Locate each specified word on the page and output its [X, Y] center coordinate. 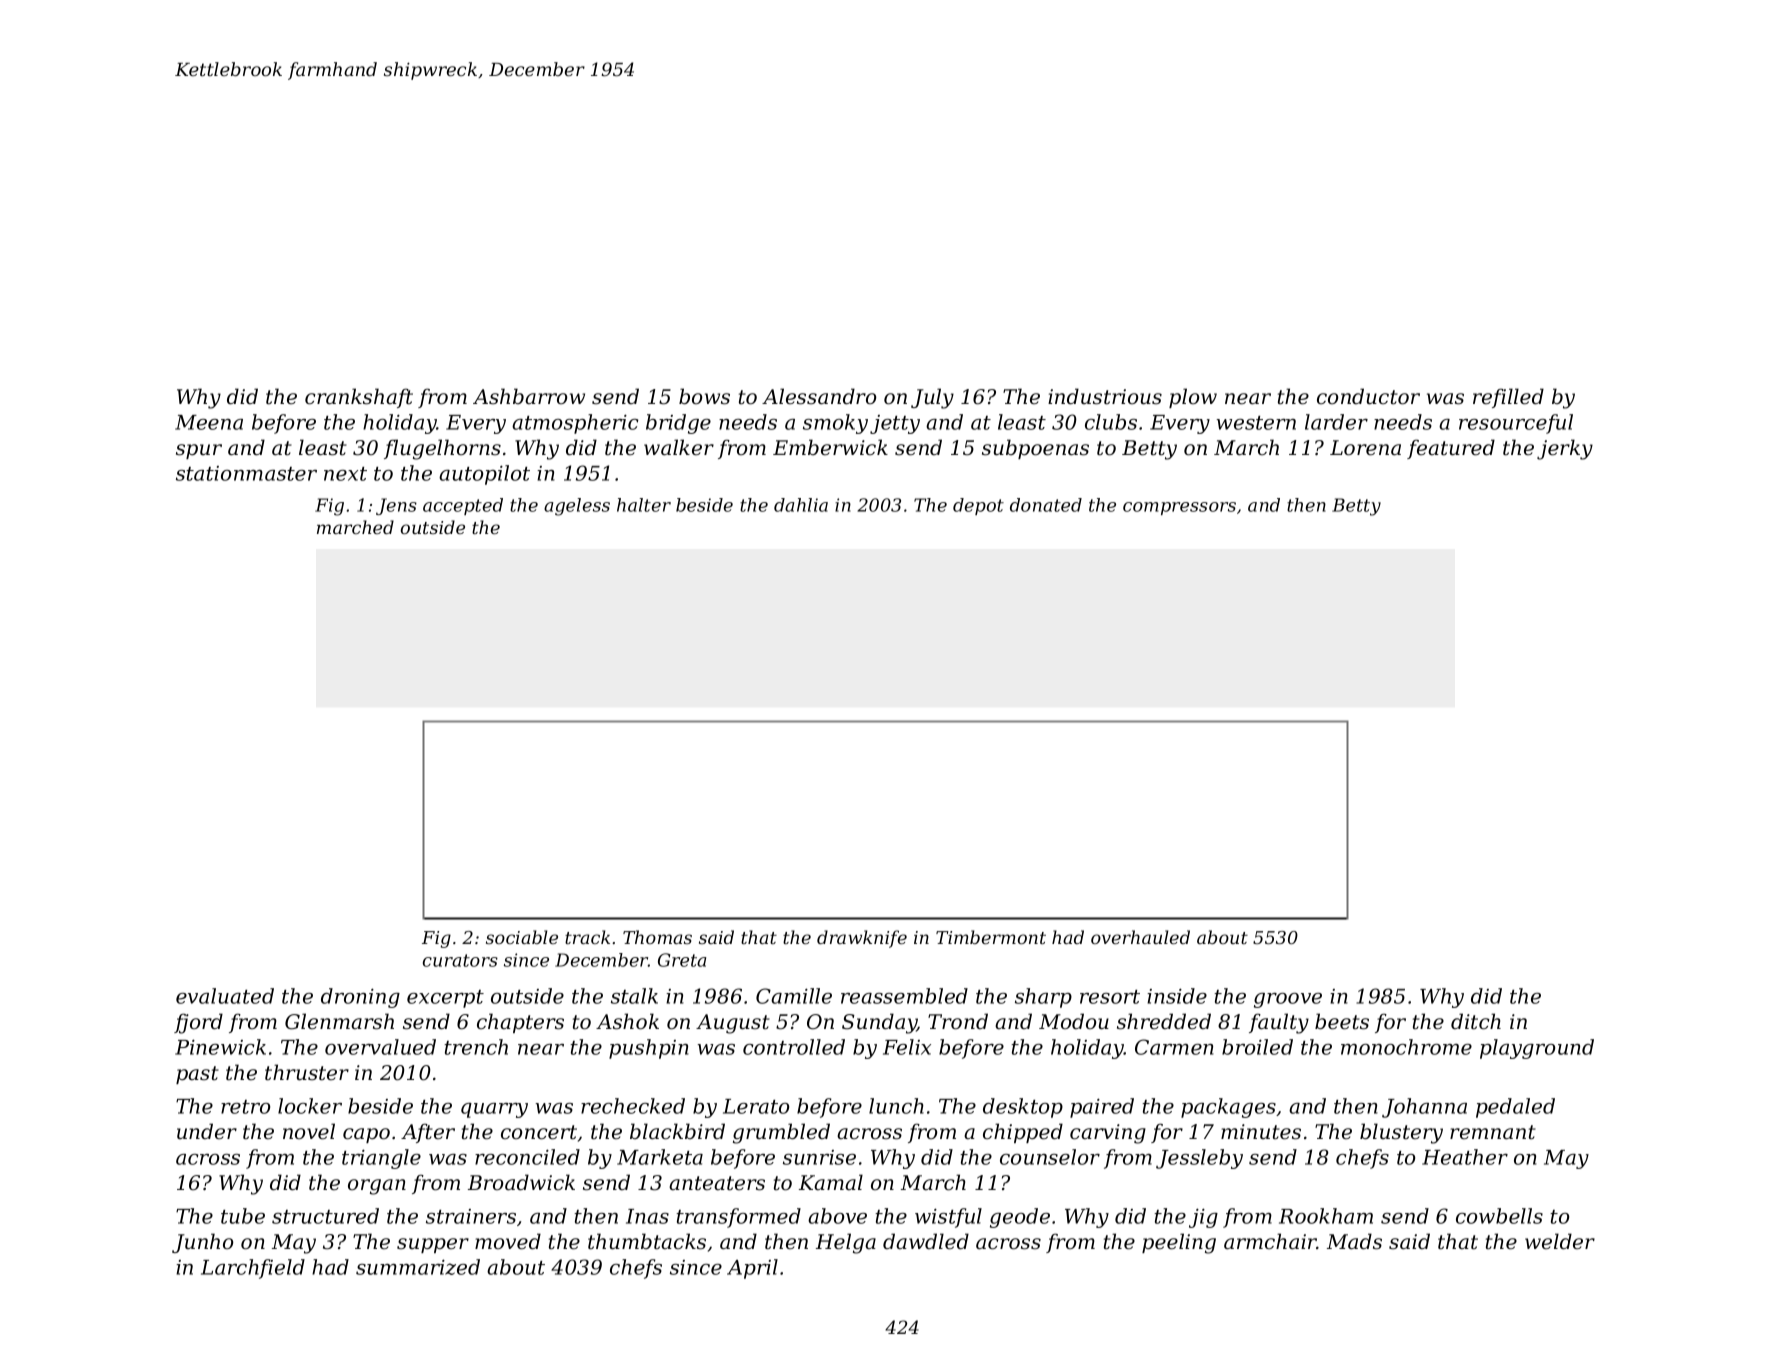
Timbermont [991, 937]
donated [1046, 505]
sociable [522, 937]
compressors [1179, 508]
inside [1177, 996]
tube [243, 1216]
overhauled [1140, 937]
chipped [1023, 1133]
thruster [307, 1072]
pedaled [1515, 1108]
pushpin [649, 1049]
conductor [1368, 396]
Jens [396, 506]
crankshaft [359, 398]
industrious [1105, 396]
